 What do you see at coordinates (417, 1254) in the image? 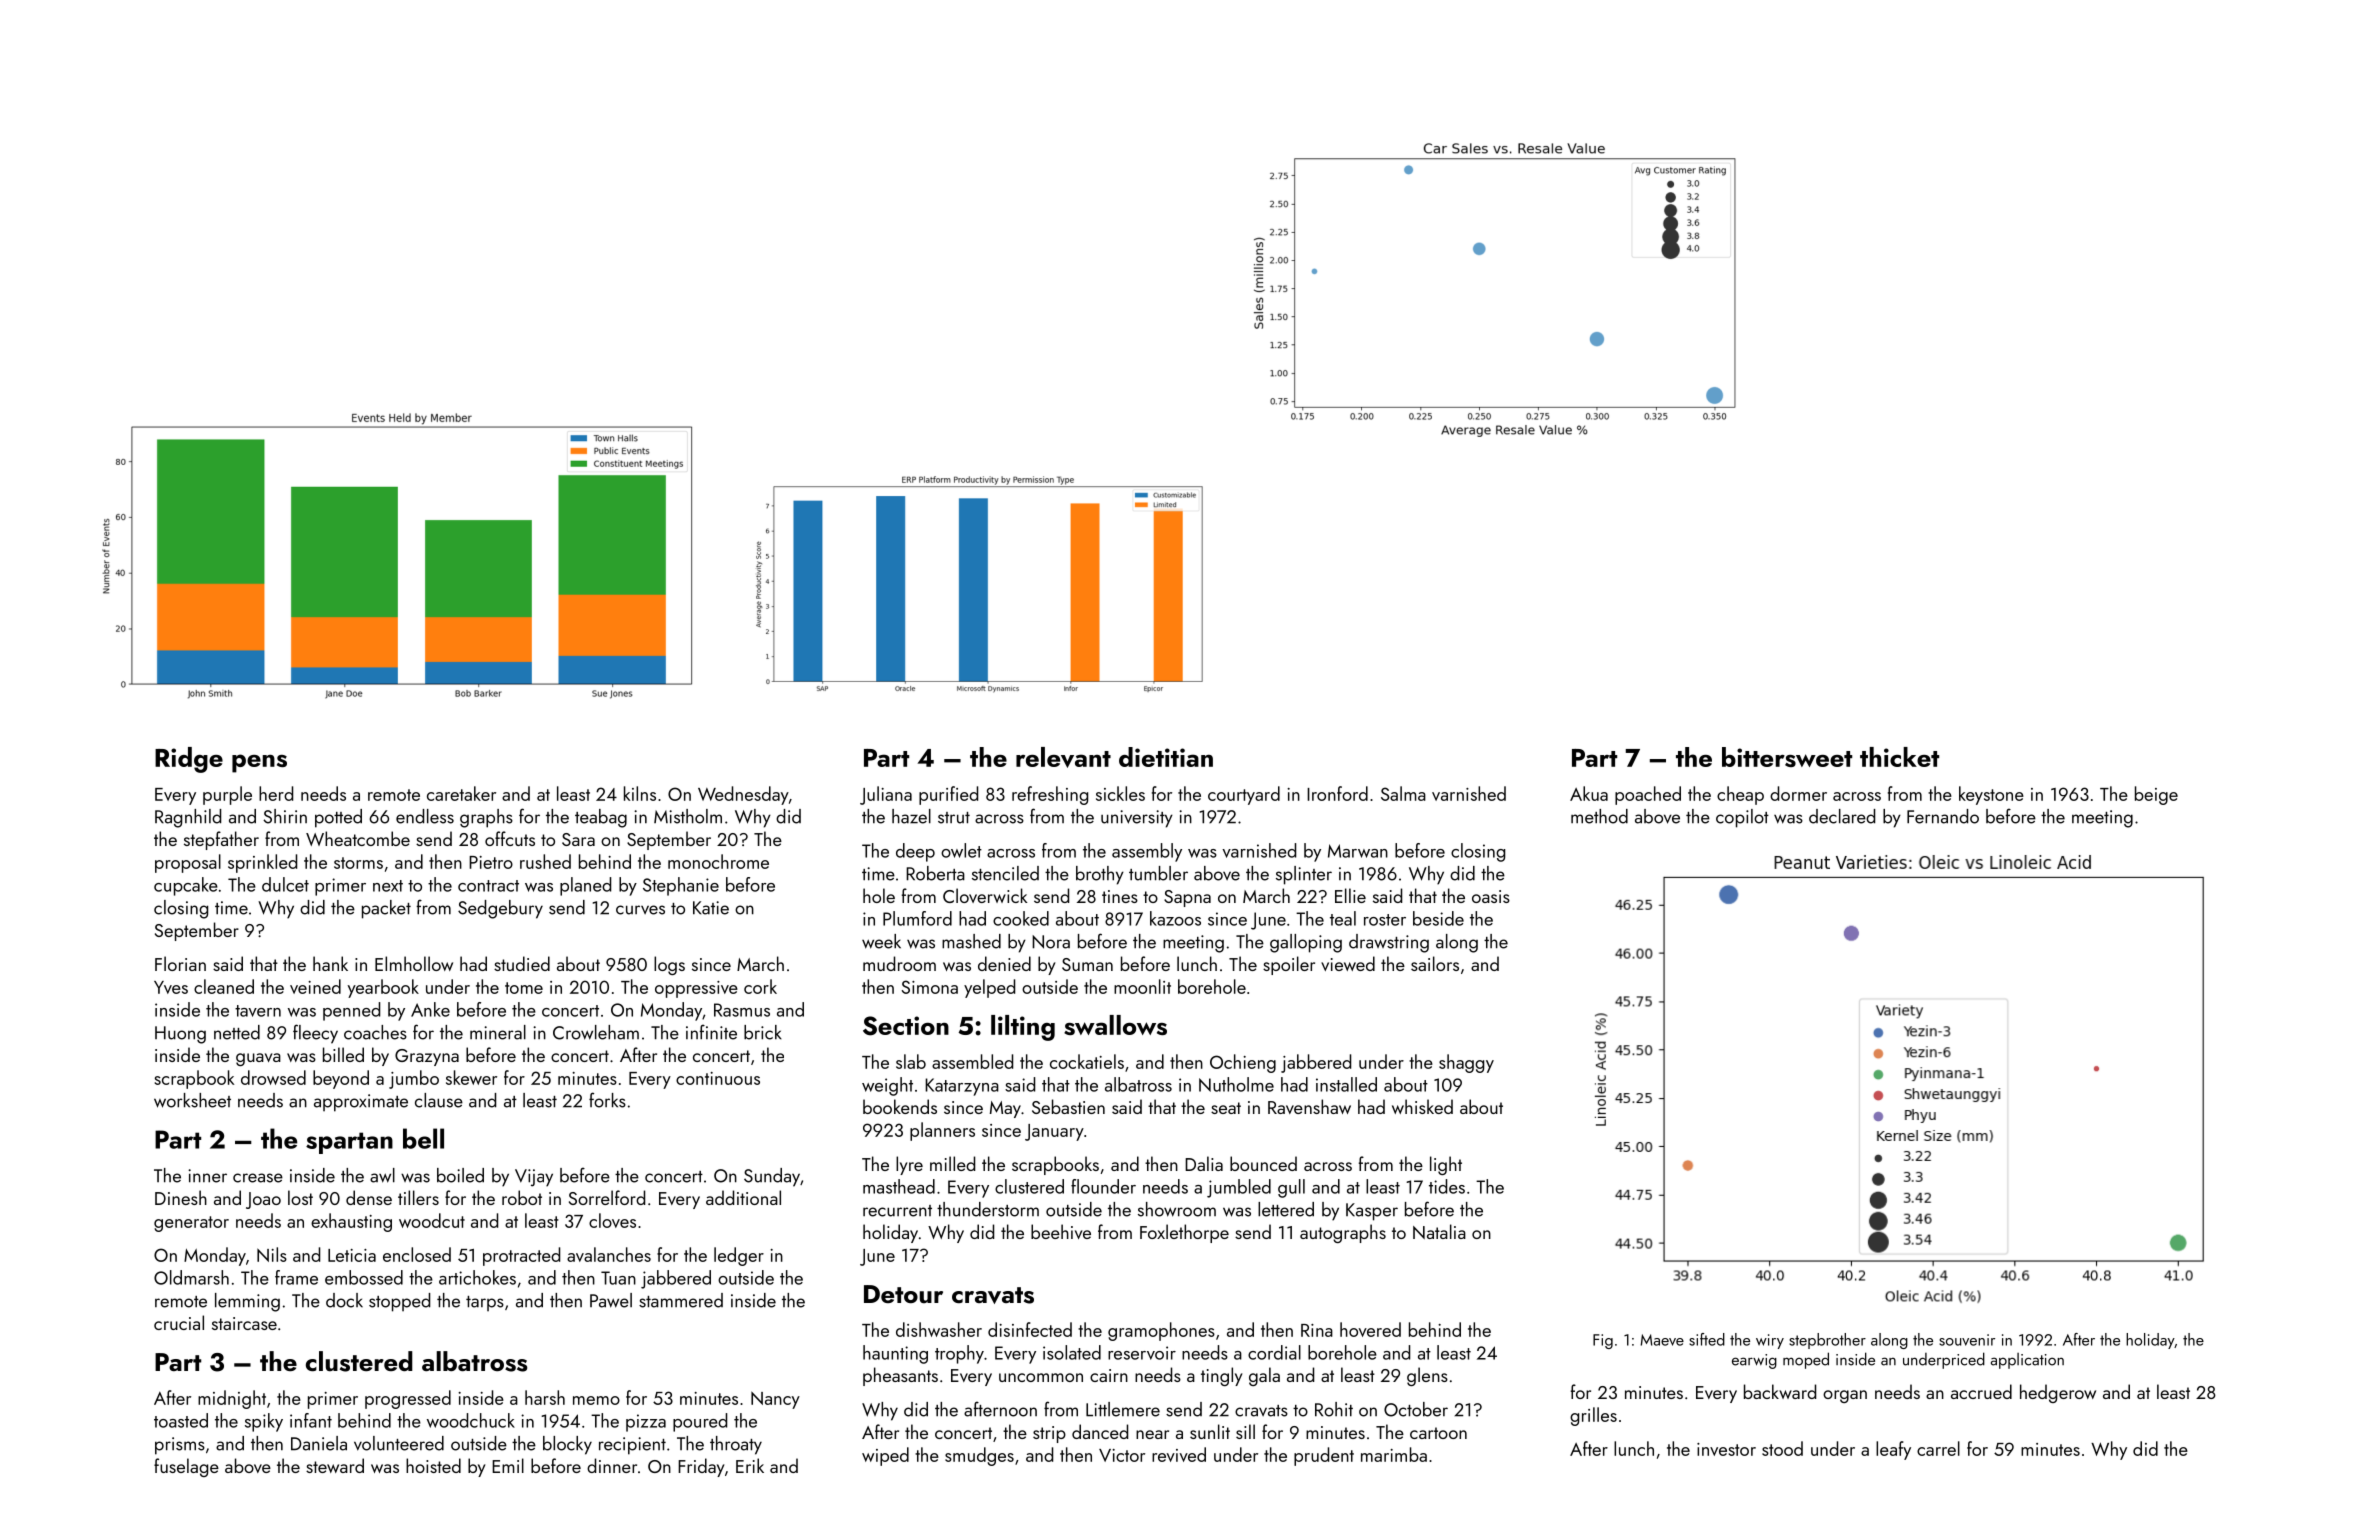
I see `enclosed` at bounding box center [417, 1254].
